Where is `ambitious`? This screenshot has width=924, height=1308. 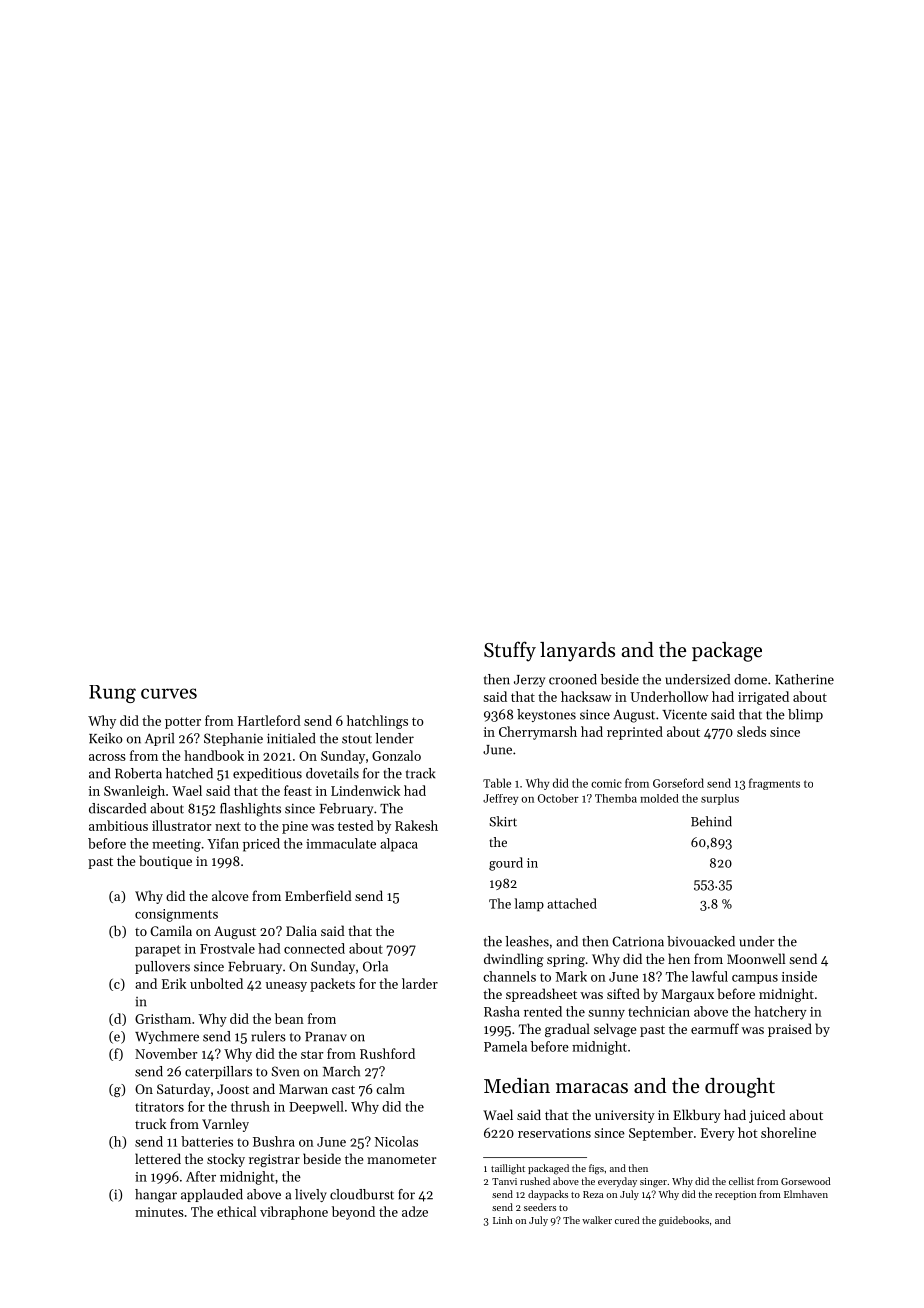 ambitious is located at coordinates (118, 825).
